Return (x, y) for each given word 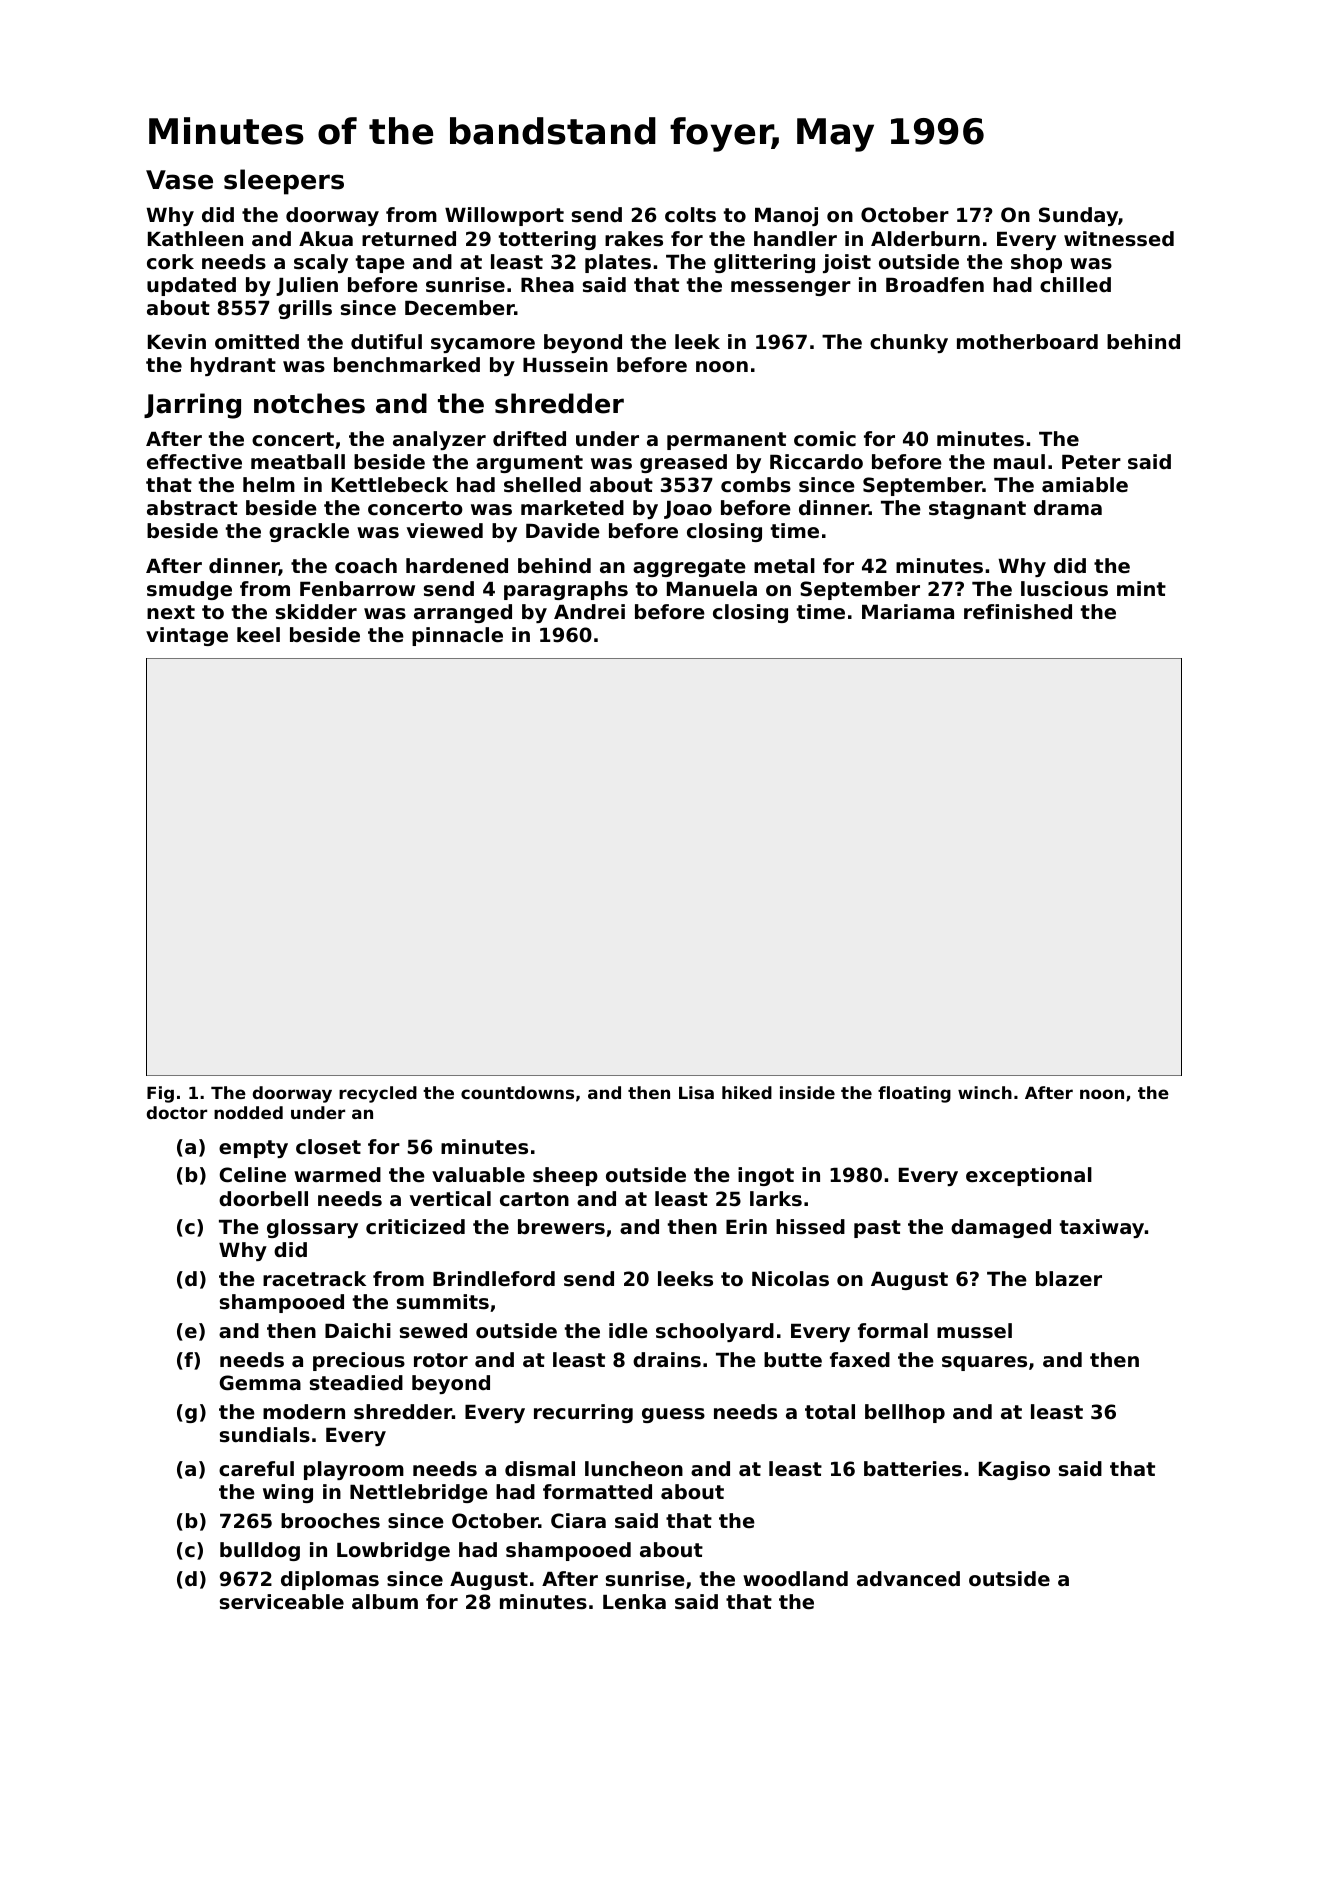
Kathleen (195, 239)
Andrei (589, 612)
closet (328, 1147)
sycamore (483, 345)
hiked (747, 1092)
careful (256, 1469)
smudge (189, 590)
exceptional (1029, 1176)
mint (1141, 588)
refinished (1018, 612)
